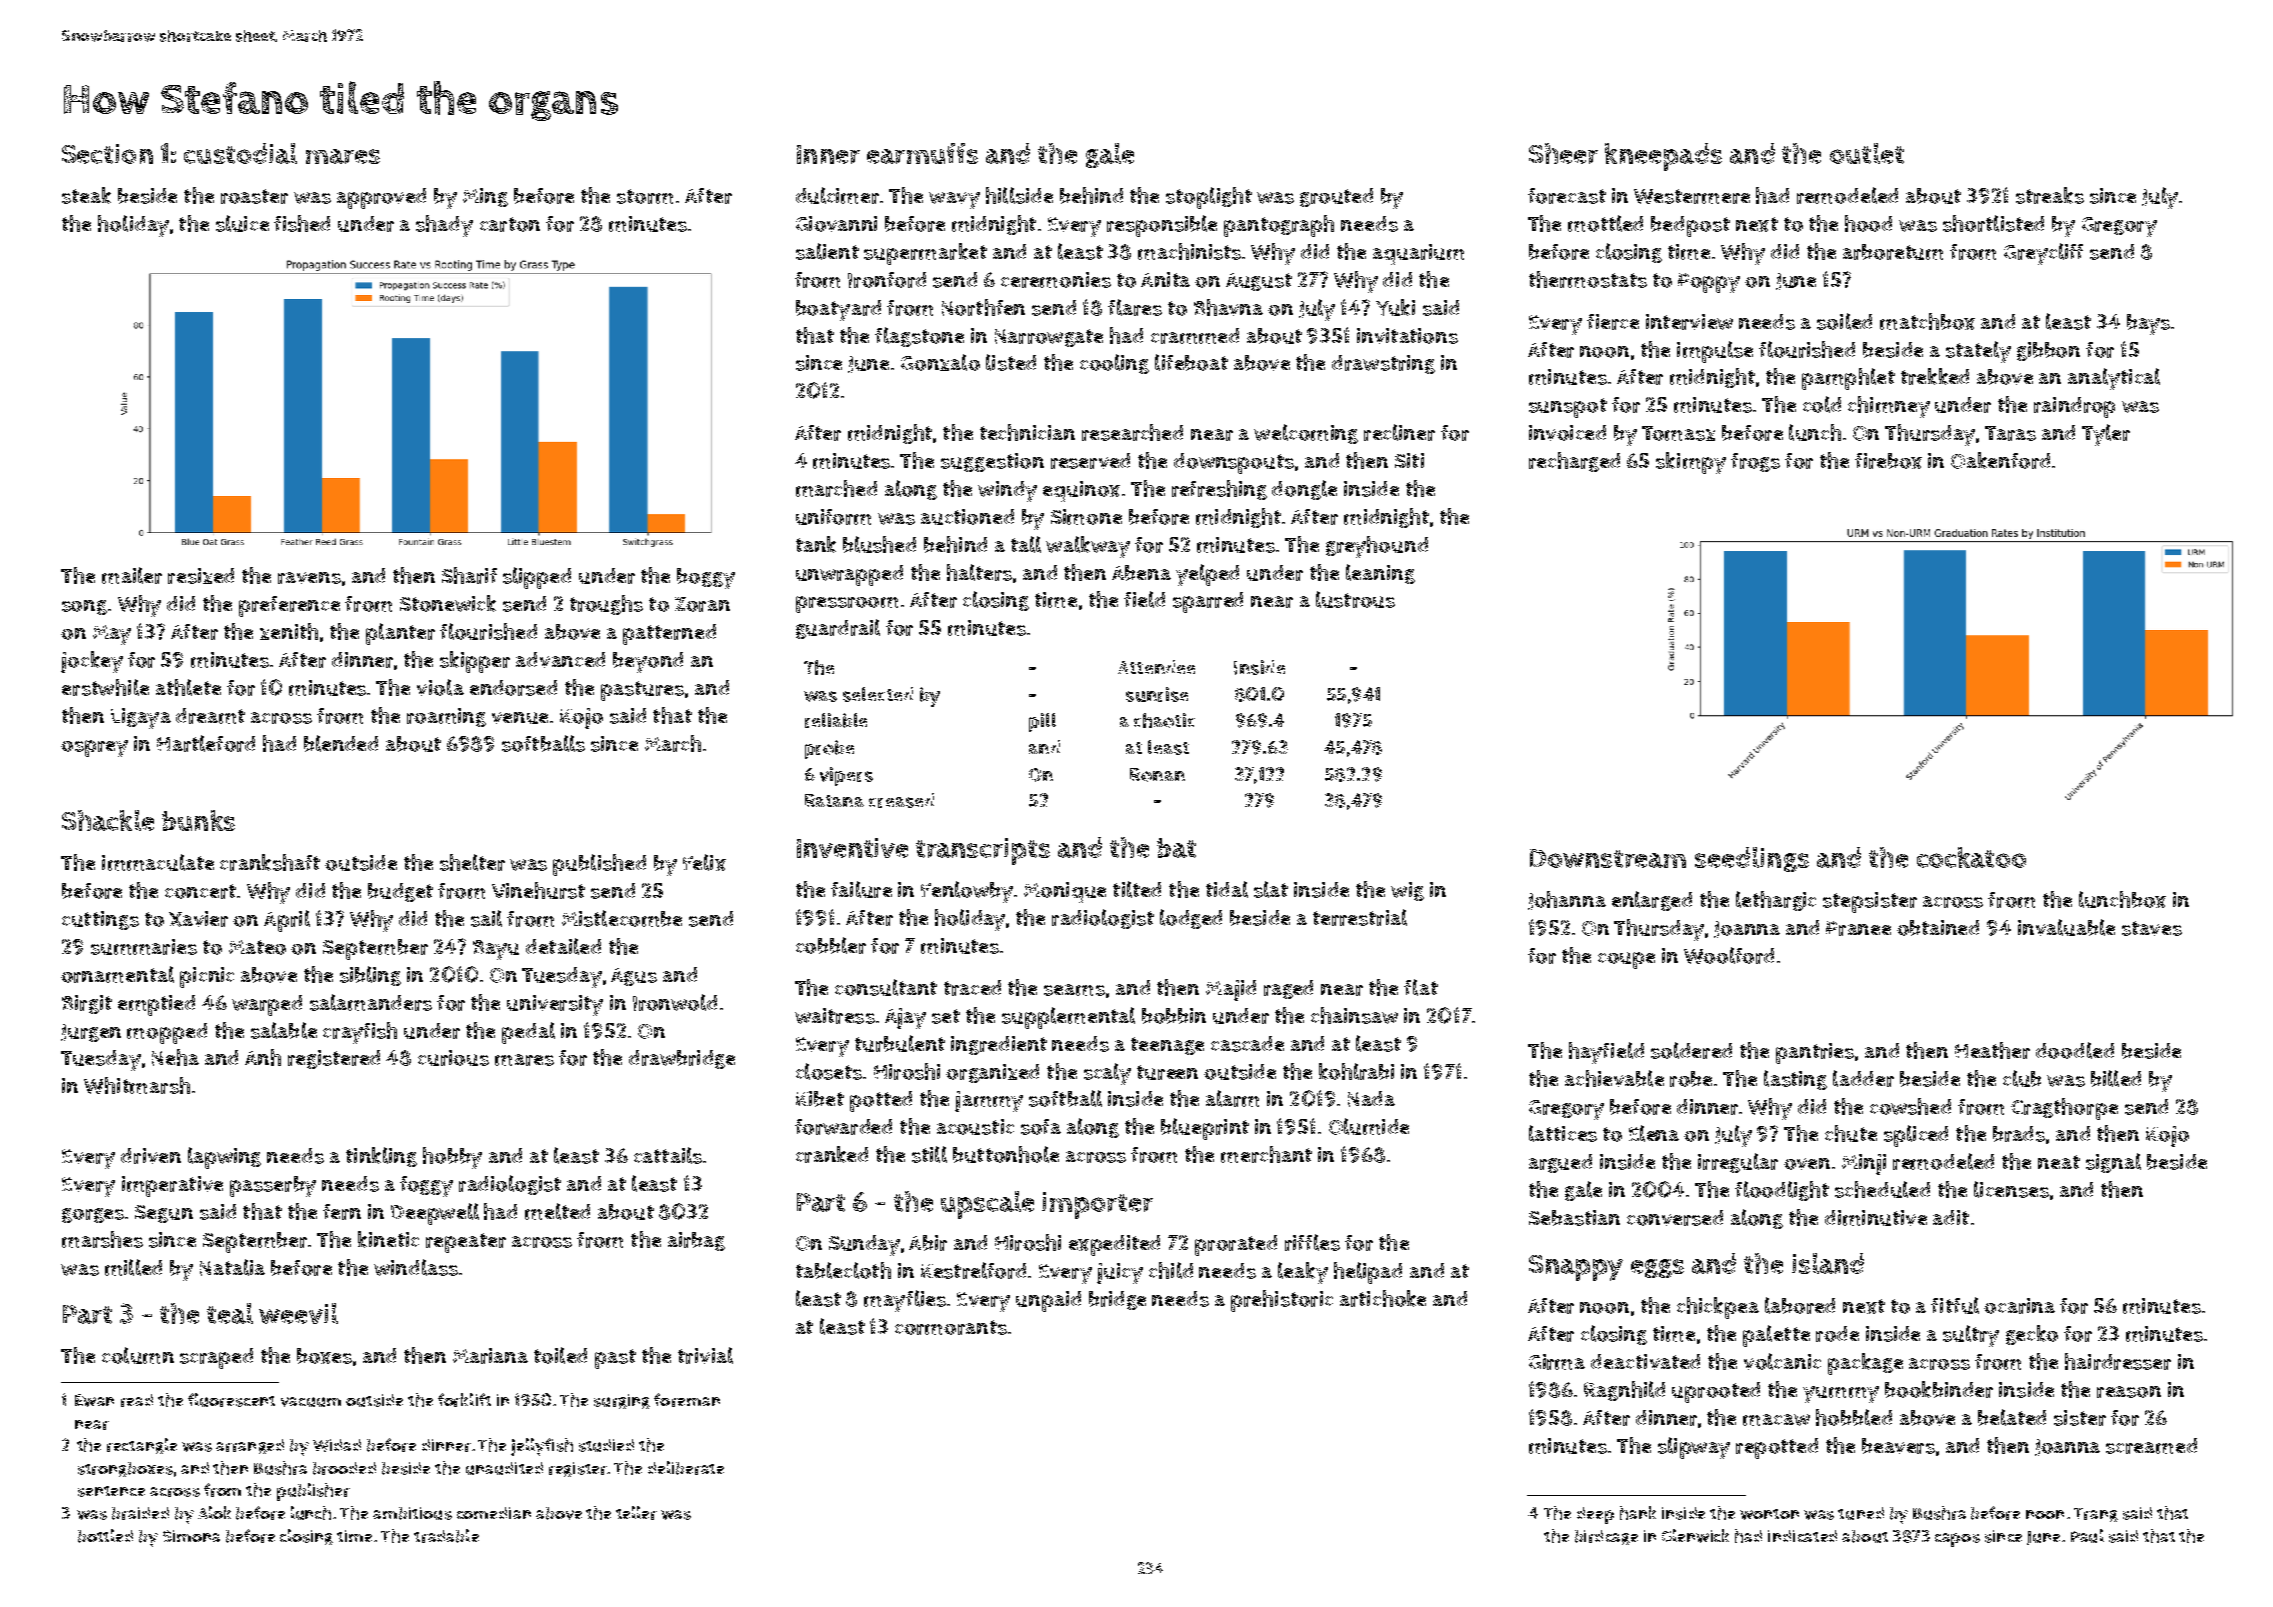  I want to click on Sheer, so click(1563, 153).
